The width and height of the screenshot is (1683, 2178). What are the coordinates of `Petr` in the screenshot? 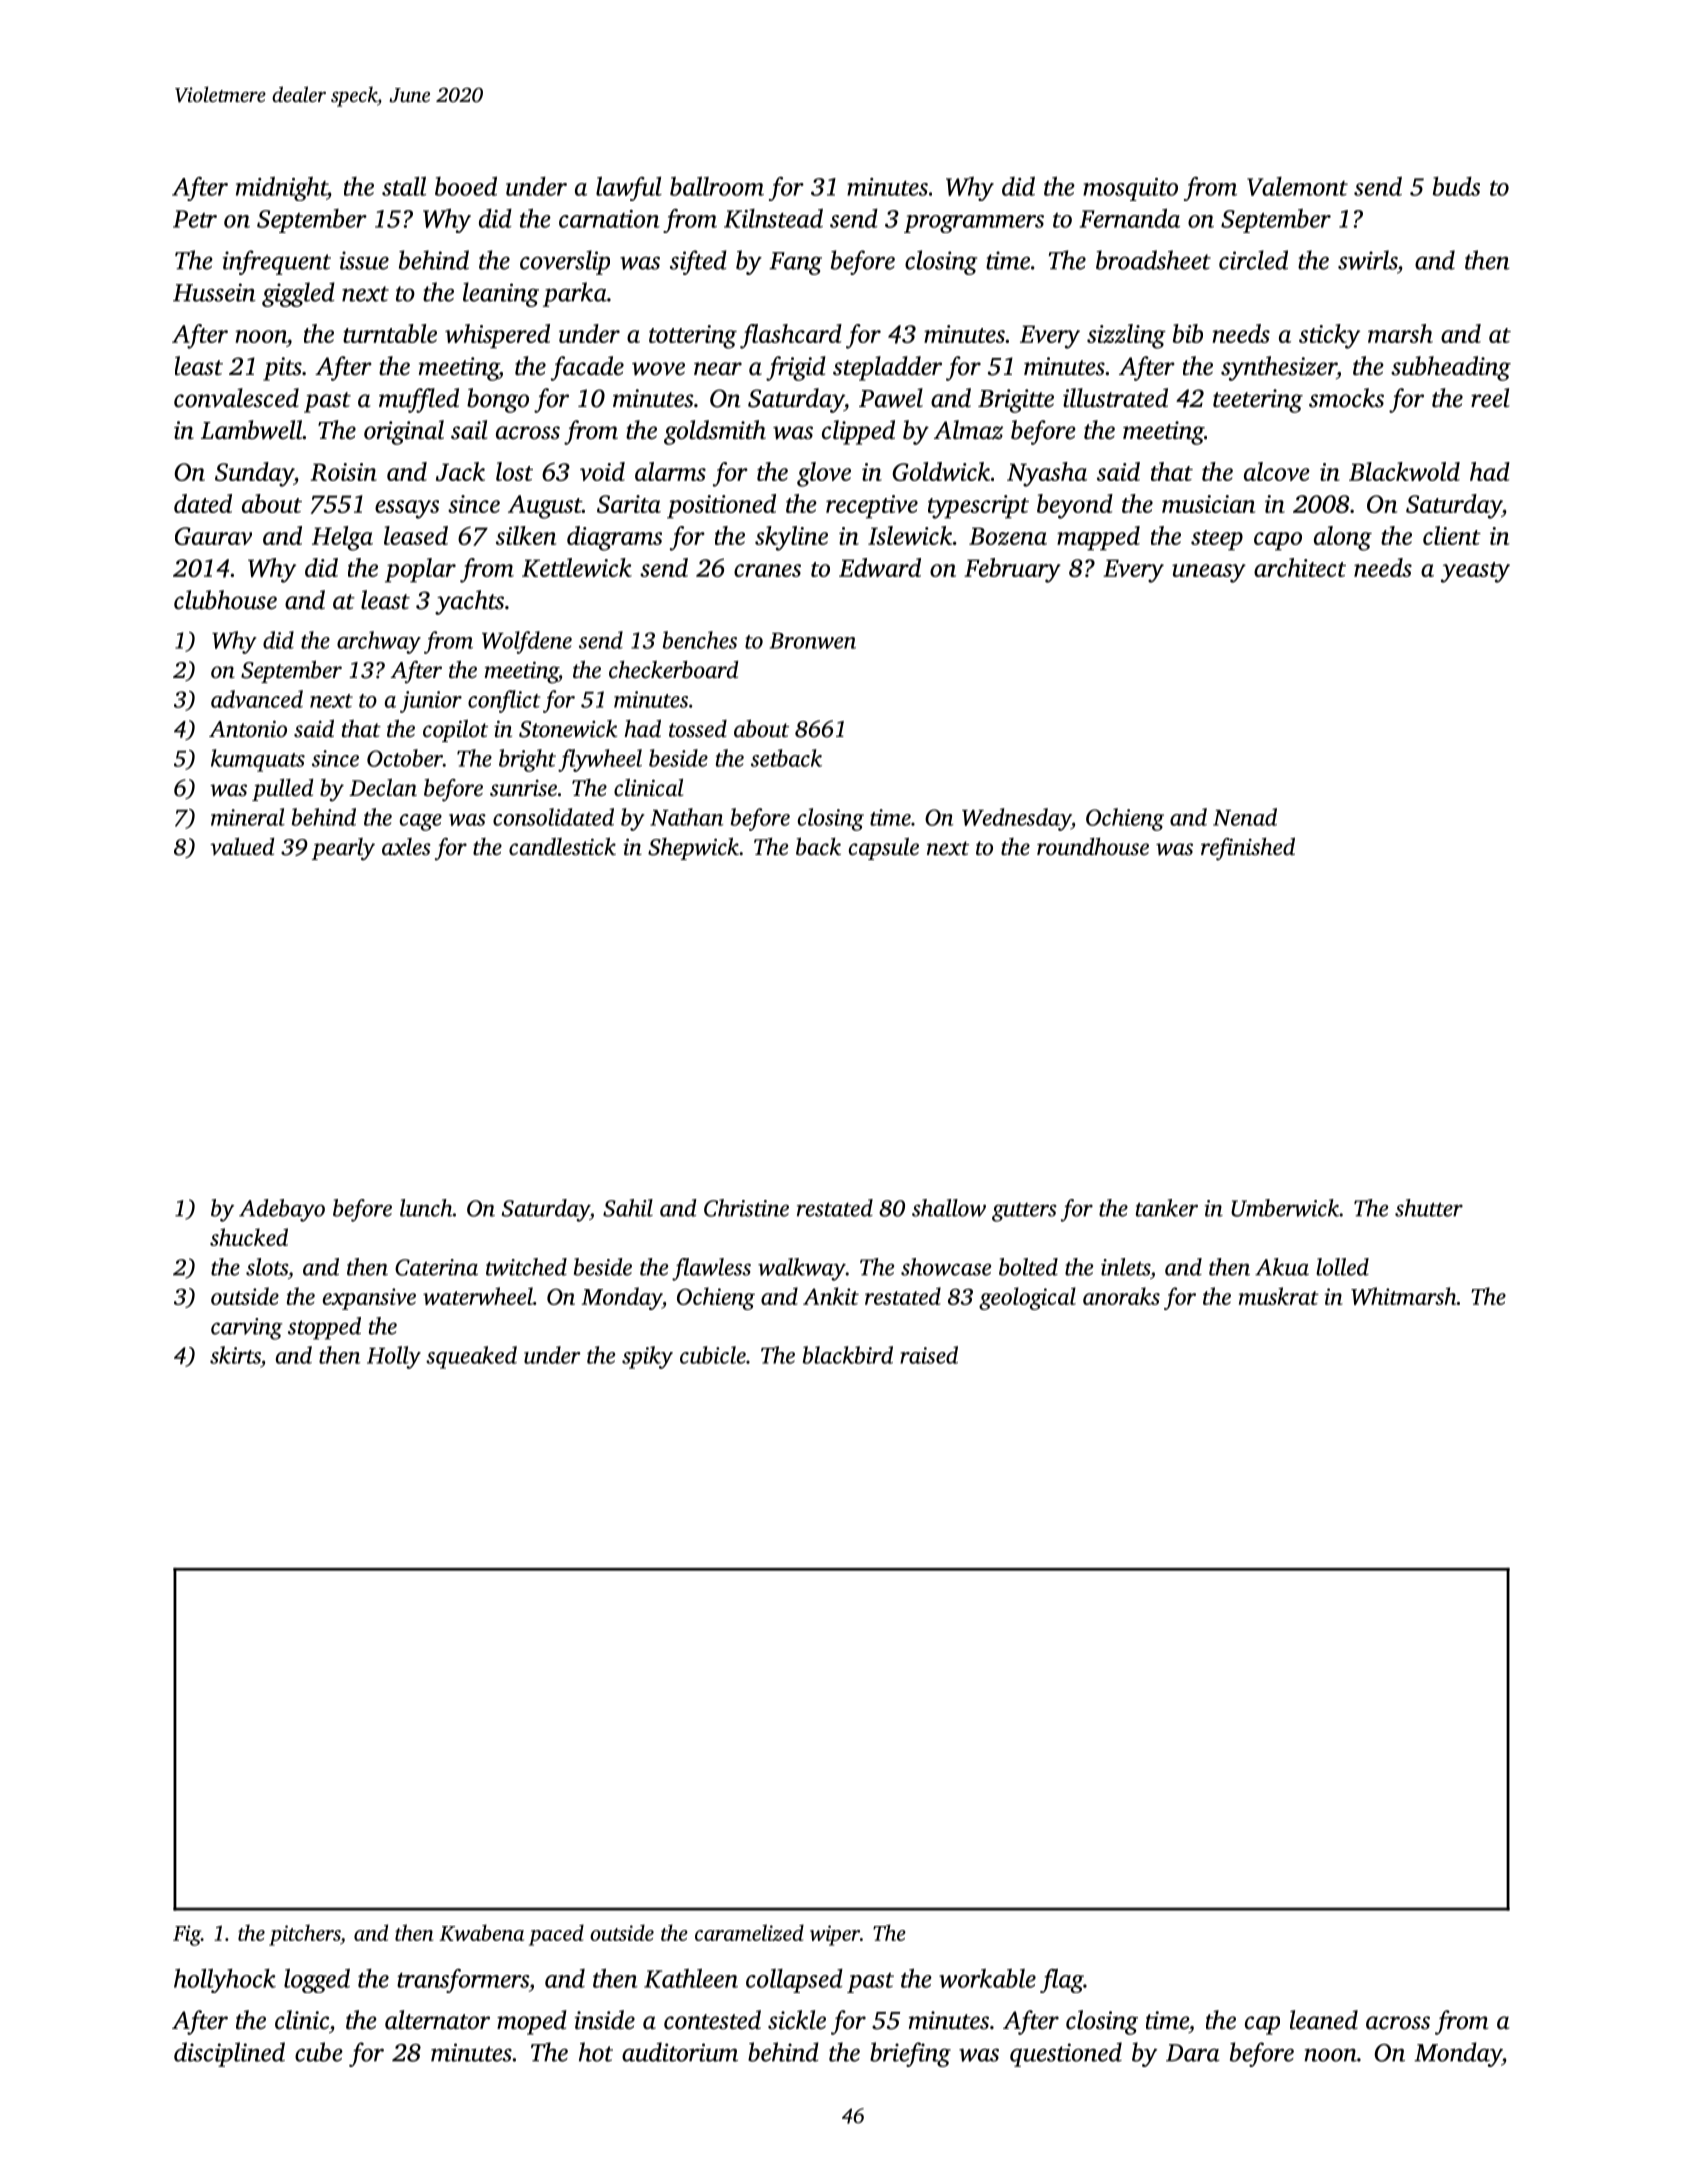 It's located at (195, 219).
